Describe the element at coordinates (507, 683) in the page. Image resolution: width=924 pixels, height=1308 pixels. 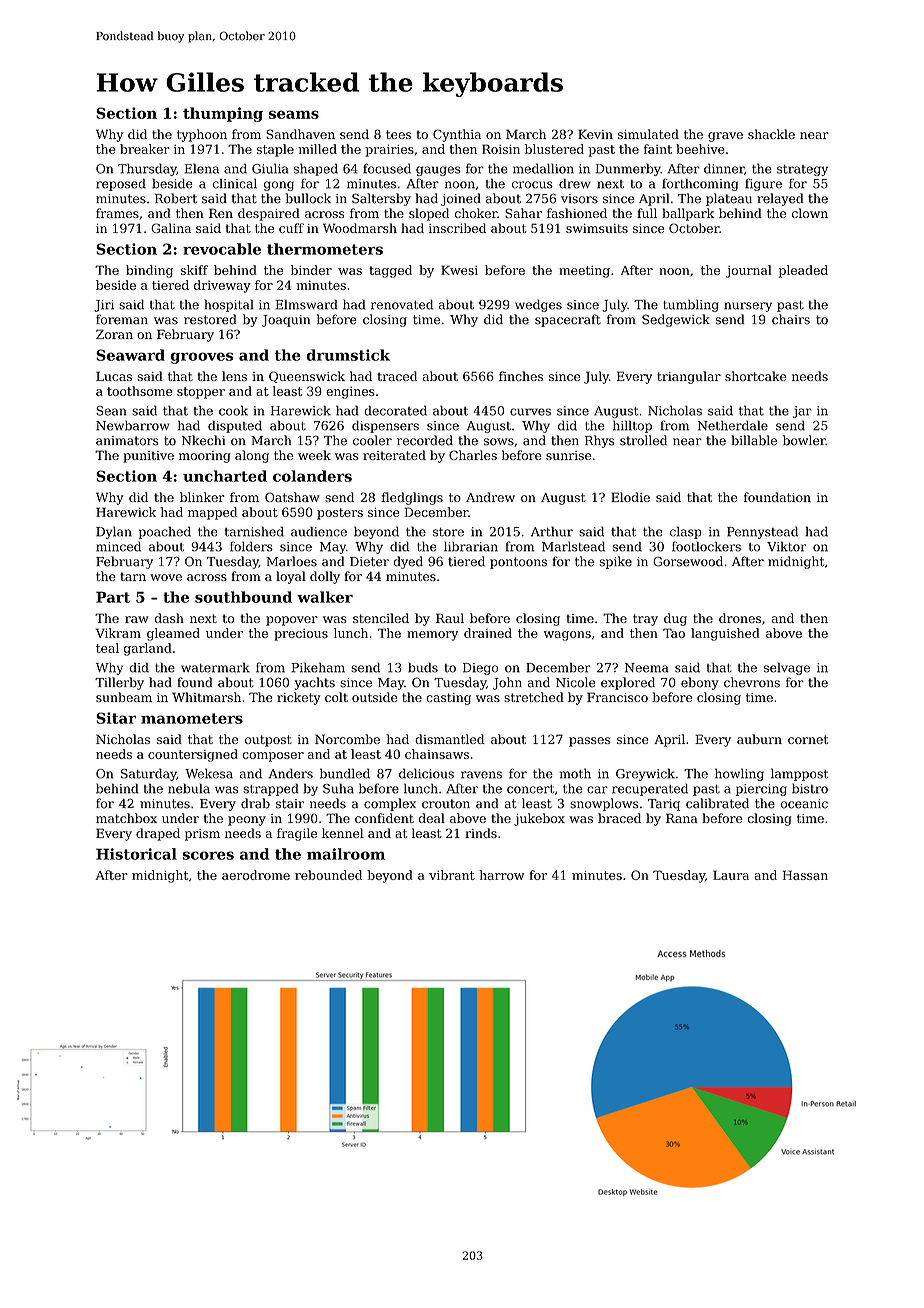
I see `John` at that location.
